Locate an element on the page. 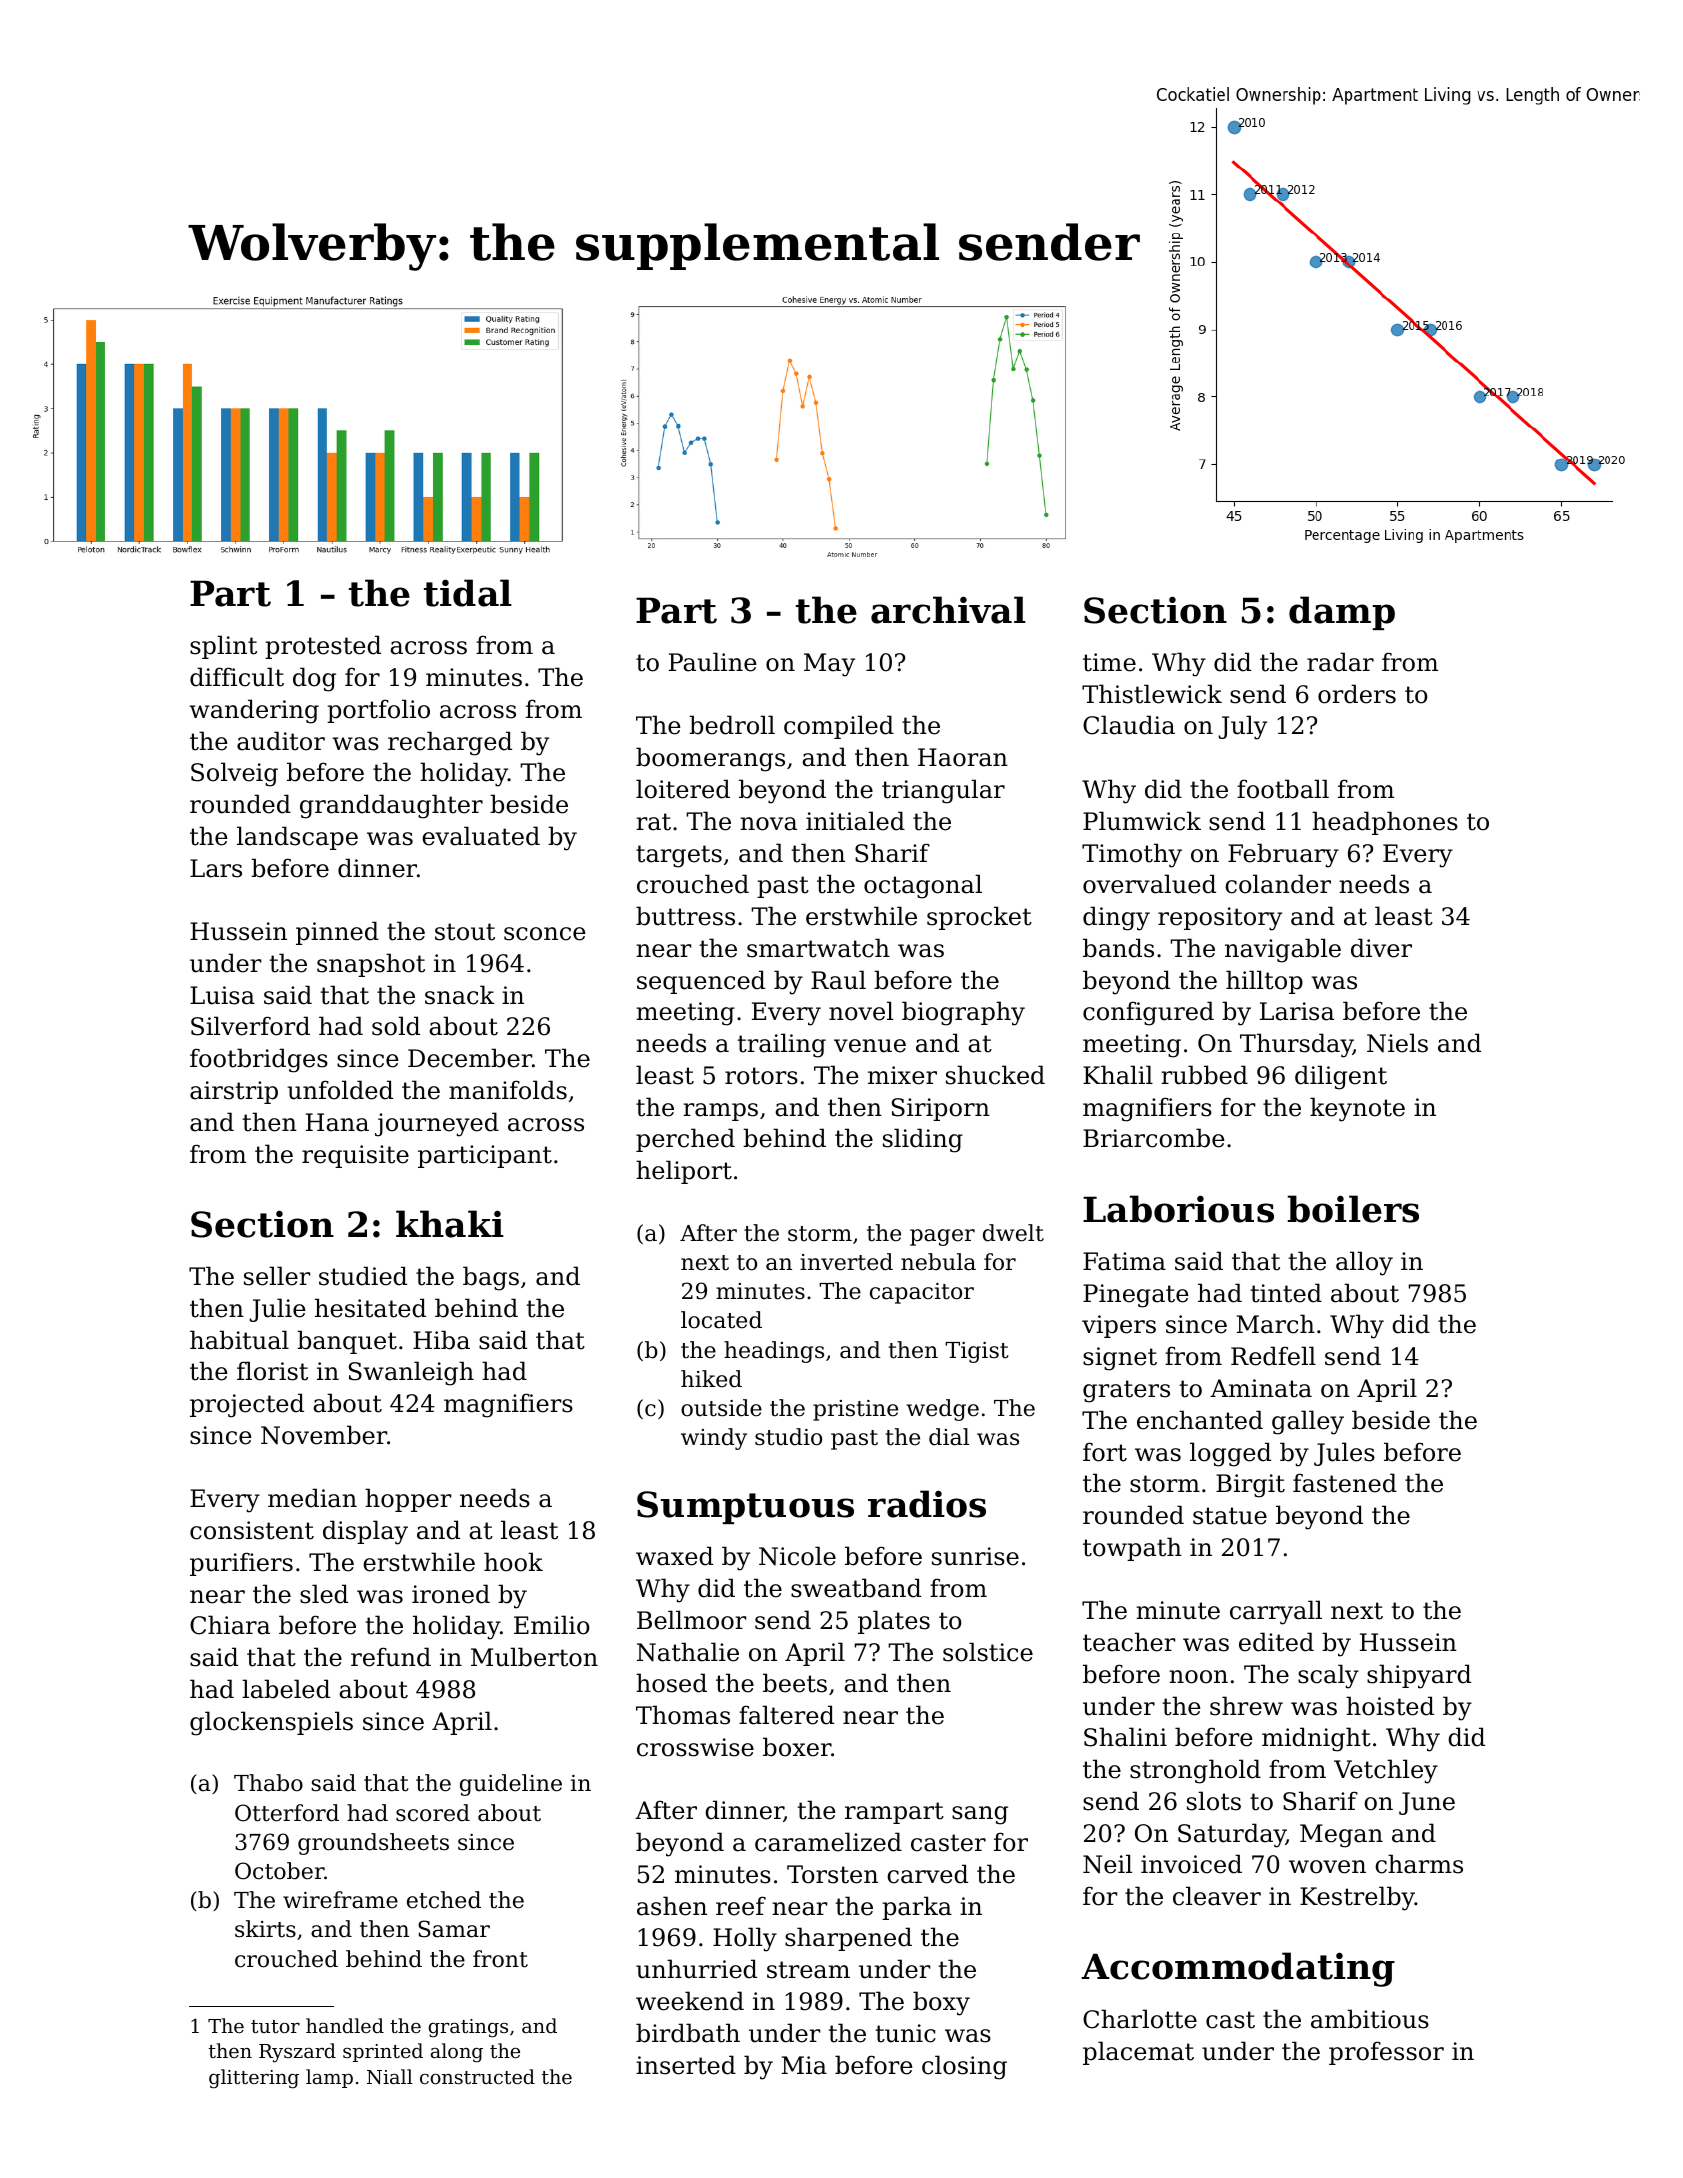 The width and height of the document is (1683, 2178). glockenspiels is located at coordinates (271, 1723).
